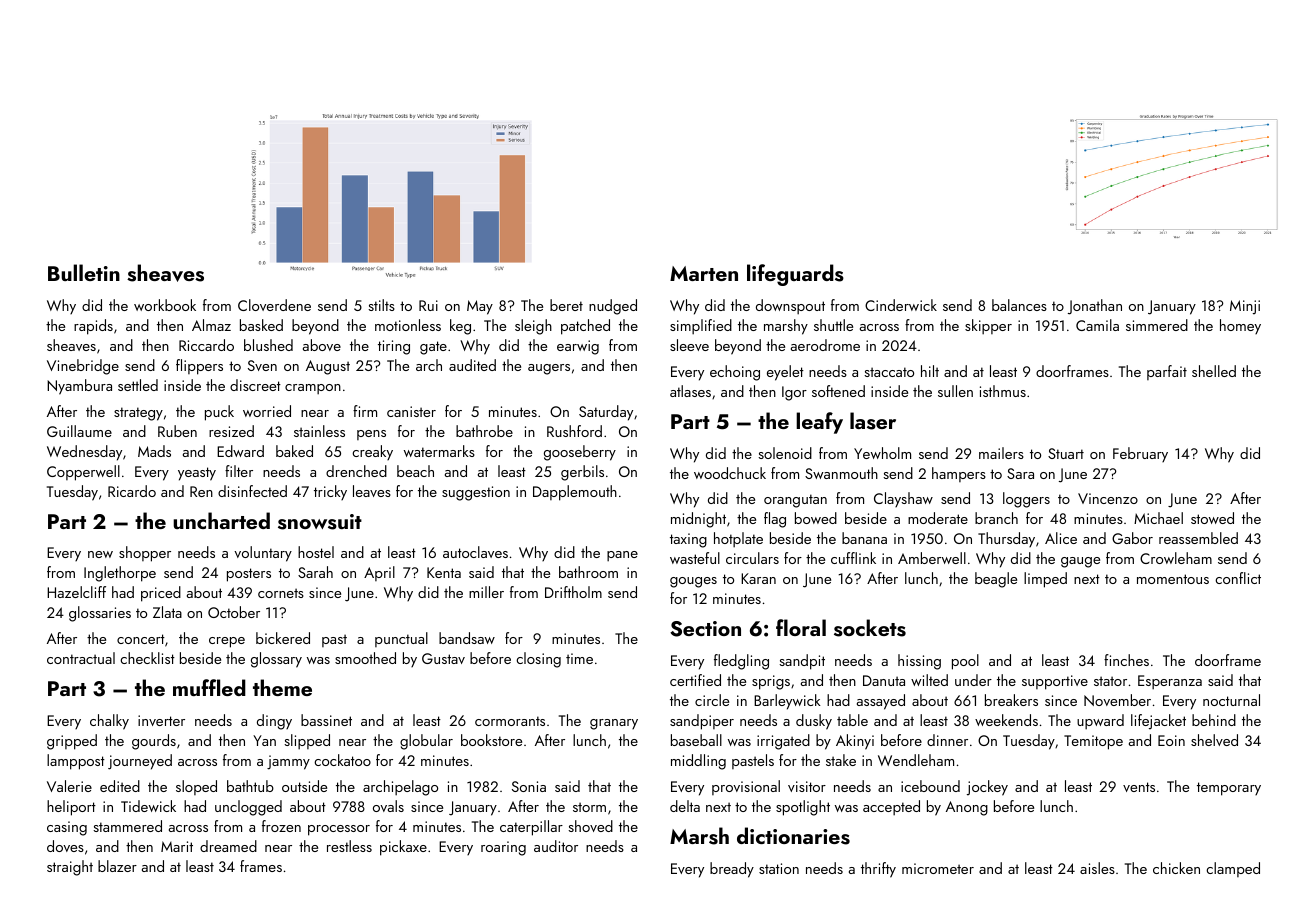 The height and width of the image is (924, 1308). What do you see at coordinates (1167, 372) in the image?
I see `parfait` at bounding box center [1167, 372].
